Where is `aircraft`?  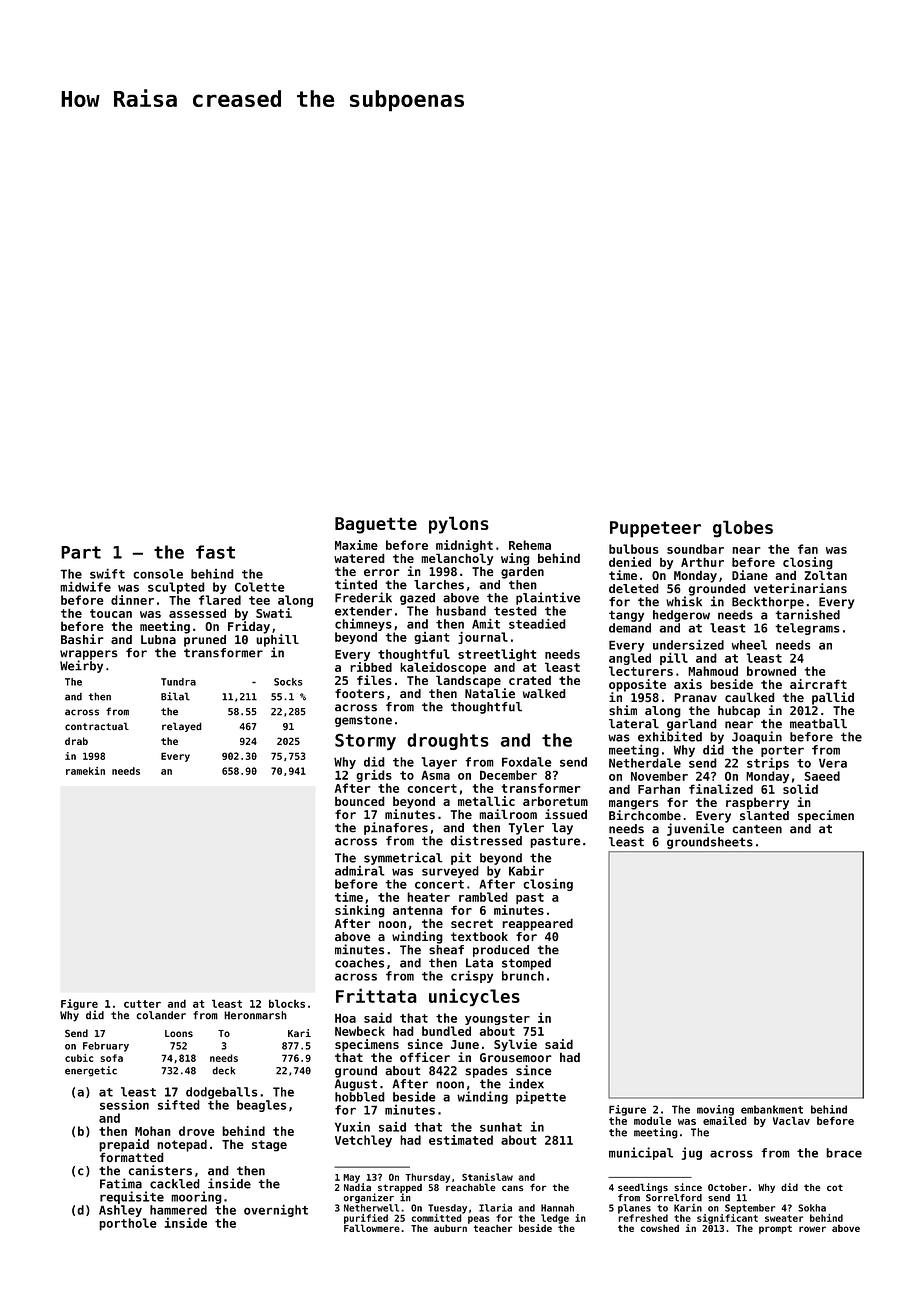
aircraft is located at coordinates (818, 684).
